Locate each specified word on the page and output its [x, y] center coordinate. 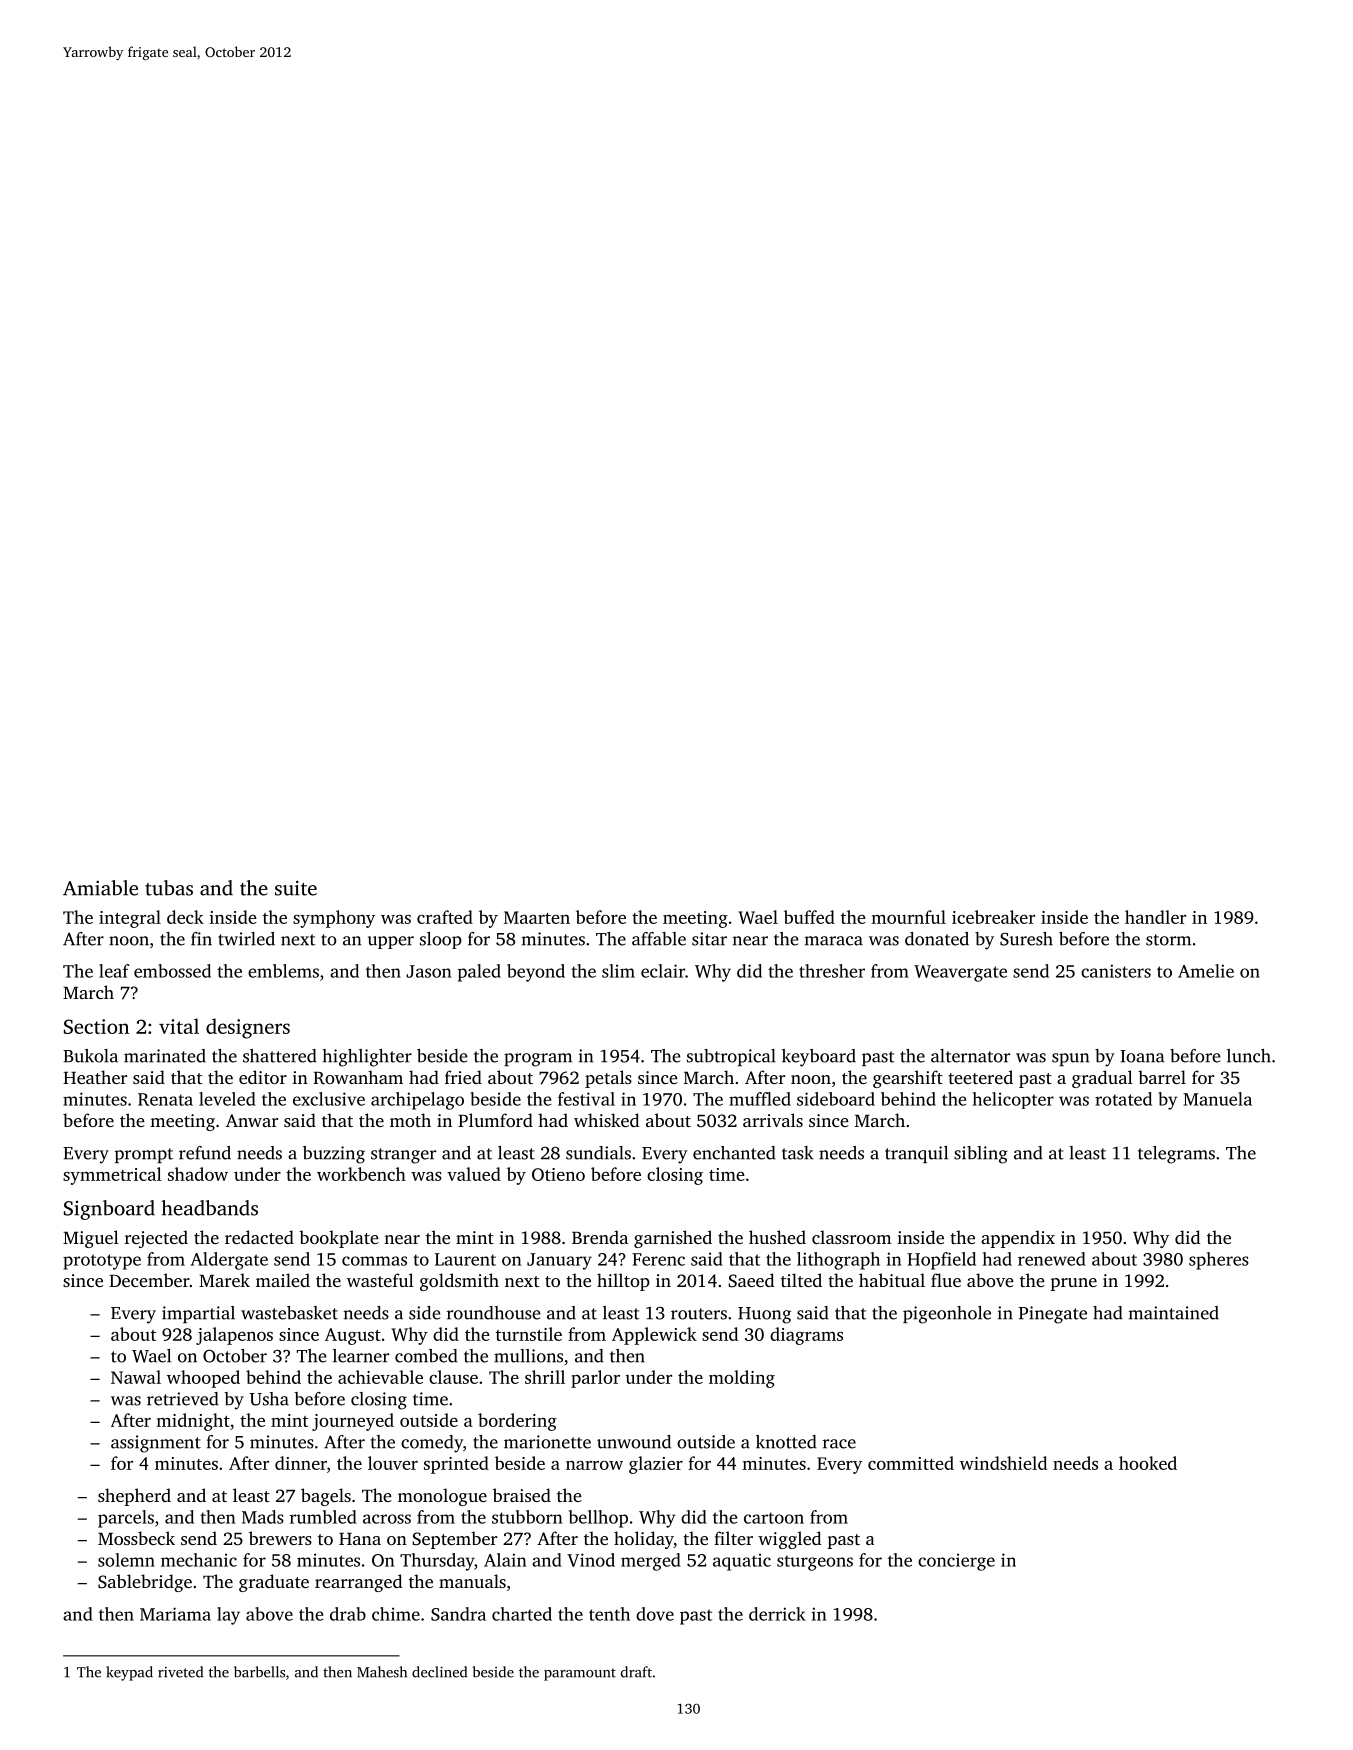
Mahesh [382, 1672]
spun [1070, 1059]
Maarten [537, 917]
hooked [1148, 1463]
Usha [269, 1399]
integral [130, 919]
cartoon [774, 1518]
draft [636, 1672]
